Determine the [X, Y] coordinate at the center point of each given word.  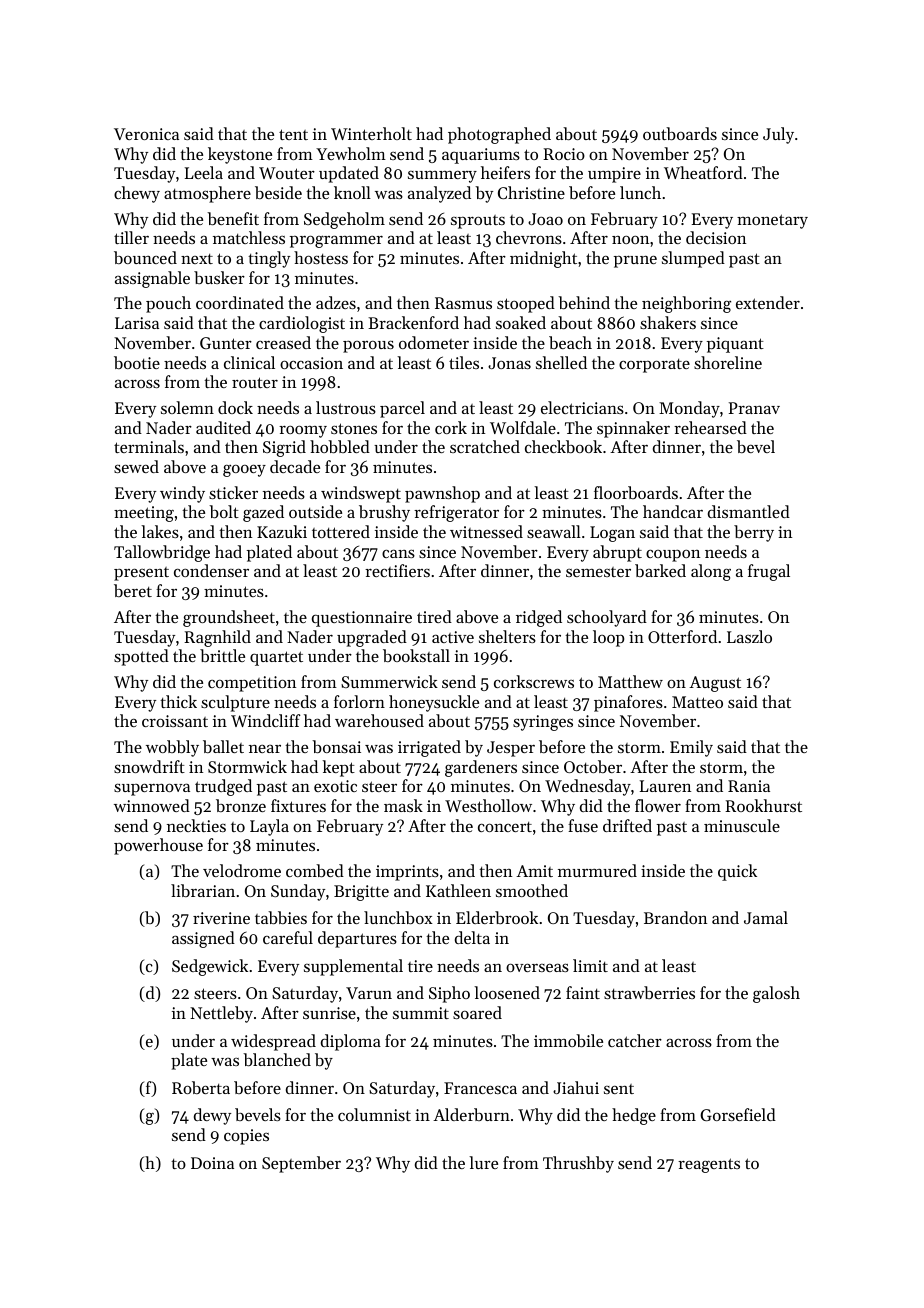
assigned [203, 939]
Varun [369, 993]
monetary [772, 221]
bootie [137, 362]
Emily [691, 748]
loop [608, 638]
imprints [407, 873]
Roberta [201, 1087]
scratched [485, 446]
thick [178, 701]
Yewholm [351, 153]
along [711, 572]
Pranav [754, 408]
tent [293, 134]
